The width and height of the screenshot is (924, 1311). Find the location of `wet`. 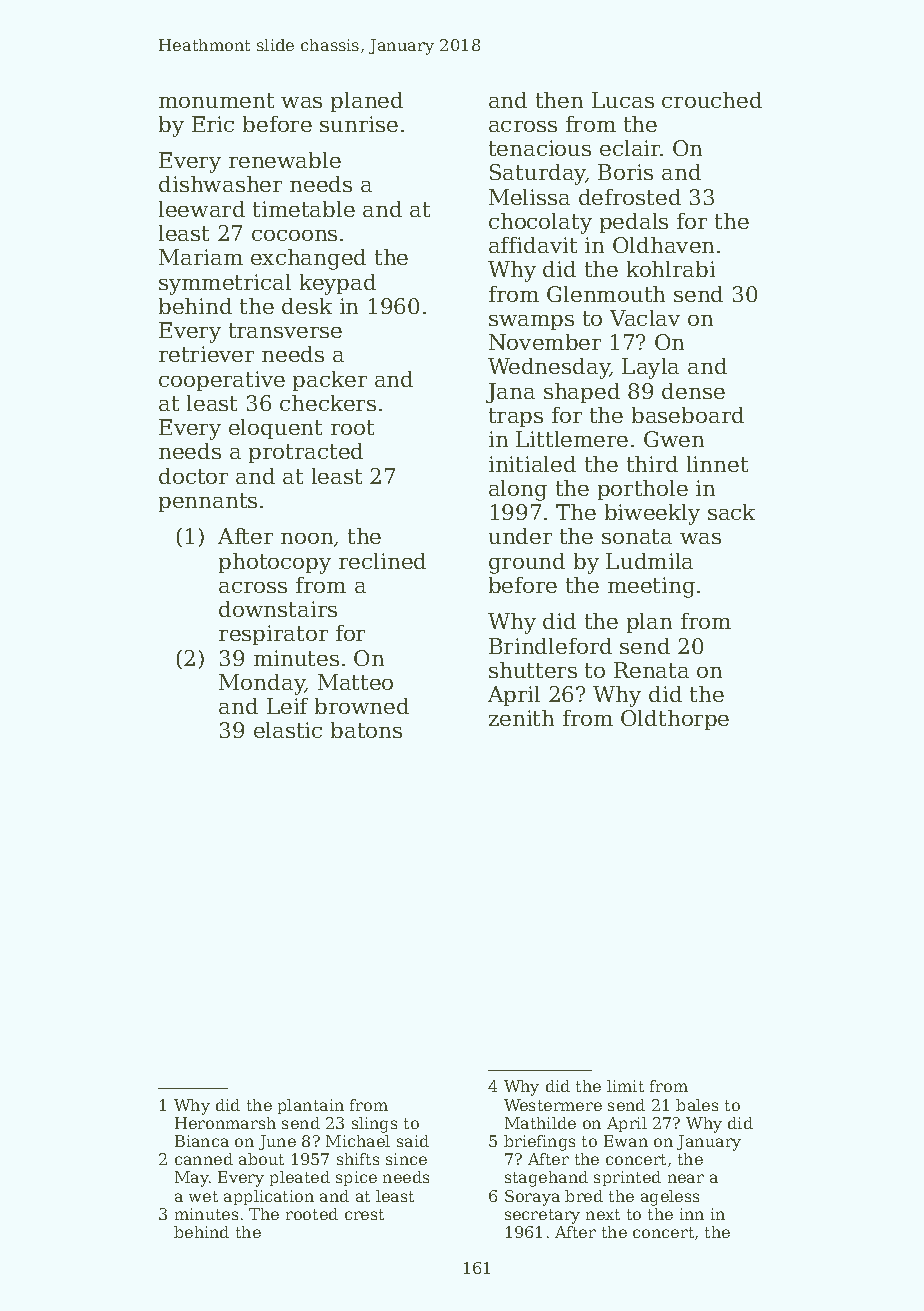

wet is located at coordinates (203, 1196).
